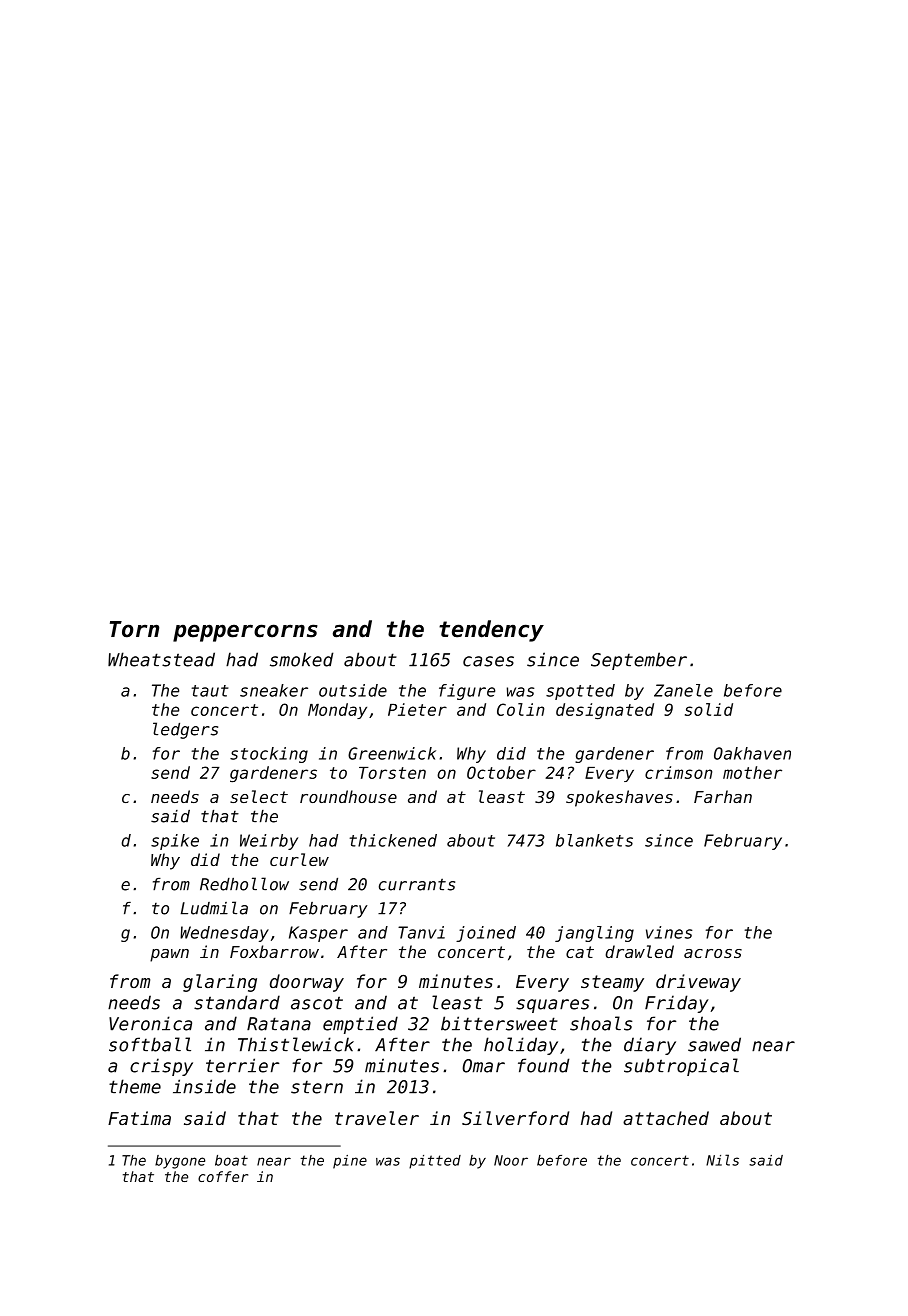  I want to click on solid, so click(709, 709).
